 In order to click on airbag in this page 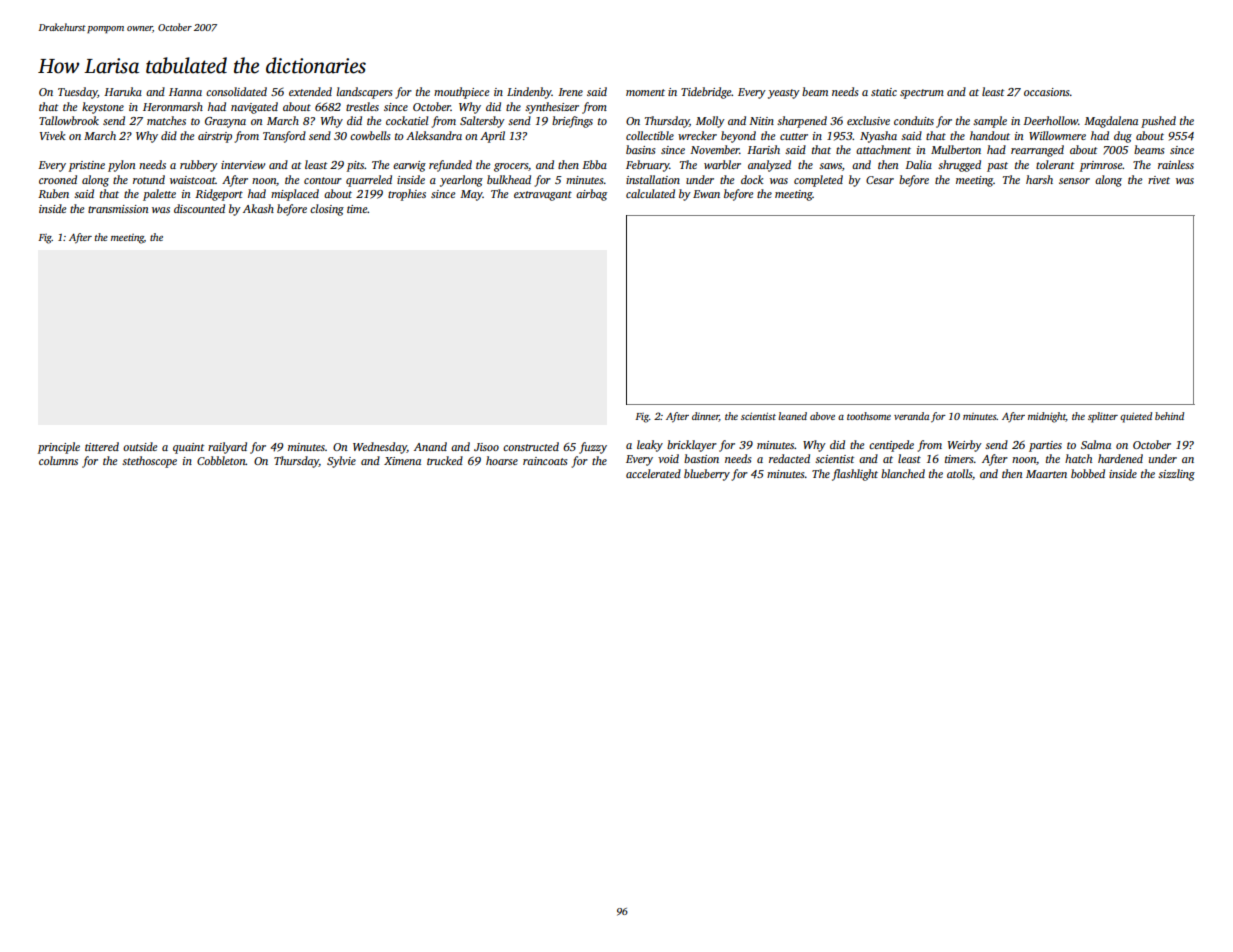, I will do `click(591, 195)`.
